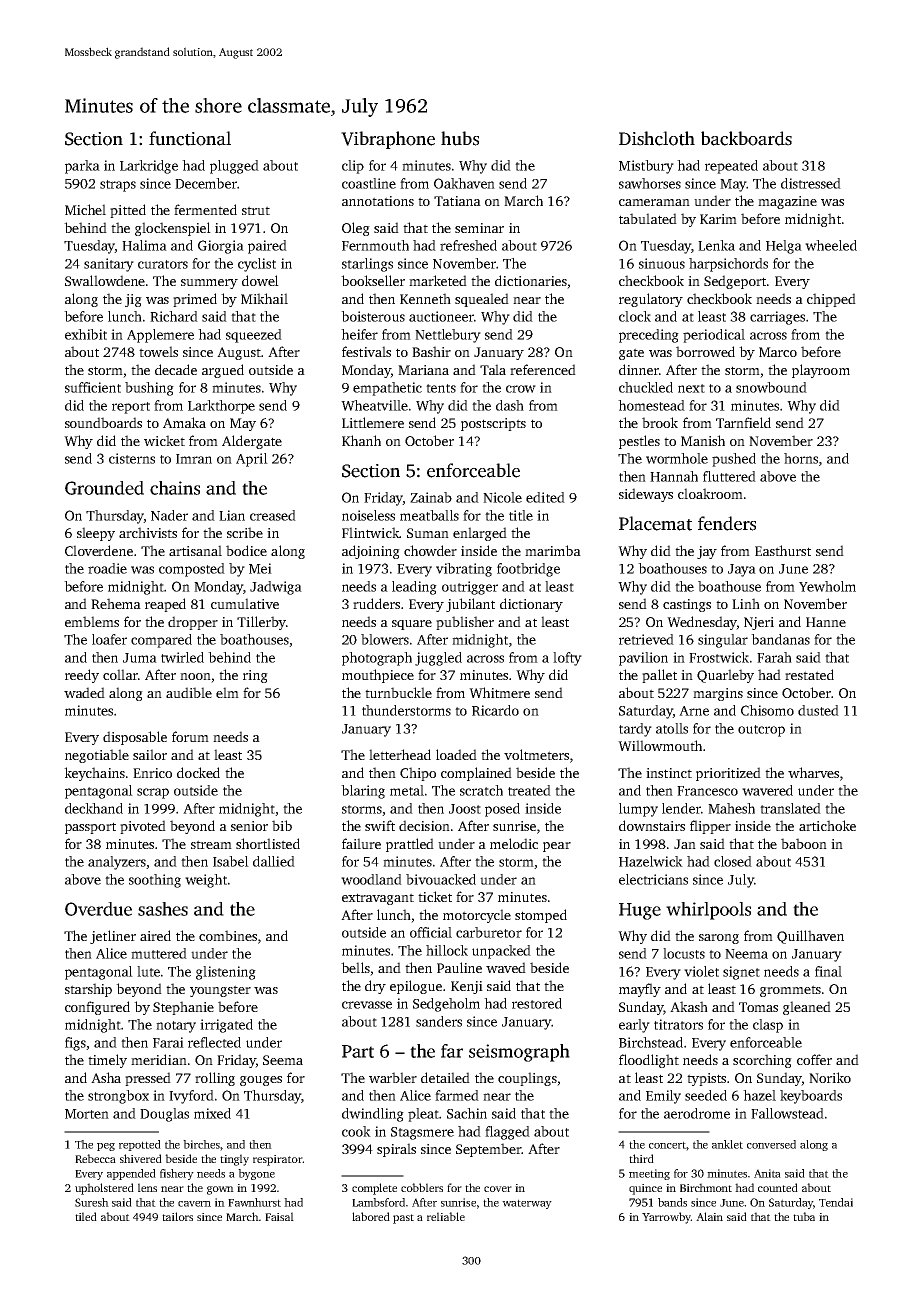 The height and width of the image is (1308, 924). I want to click on Khanh, so click(361, 440).
